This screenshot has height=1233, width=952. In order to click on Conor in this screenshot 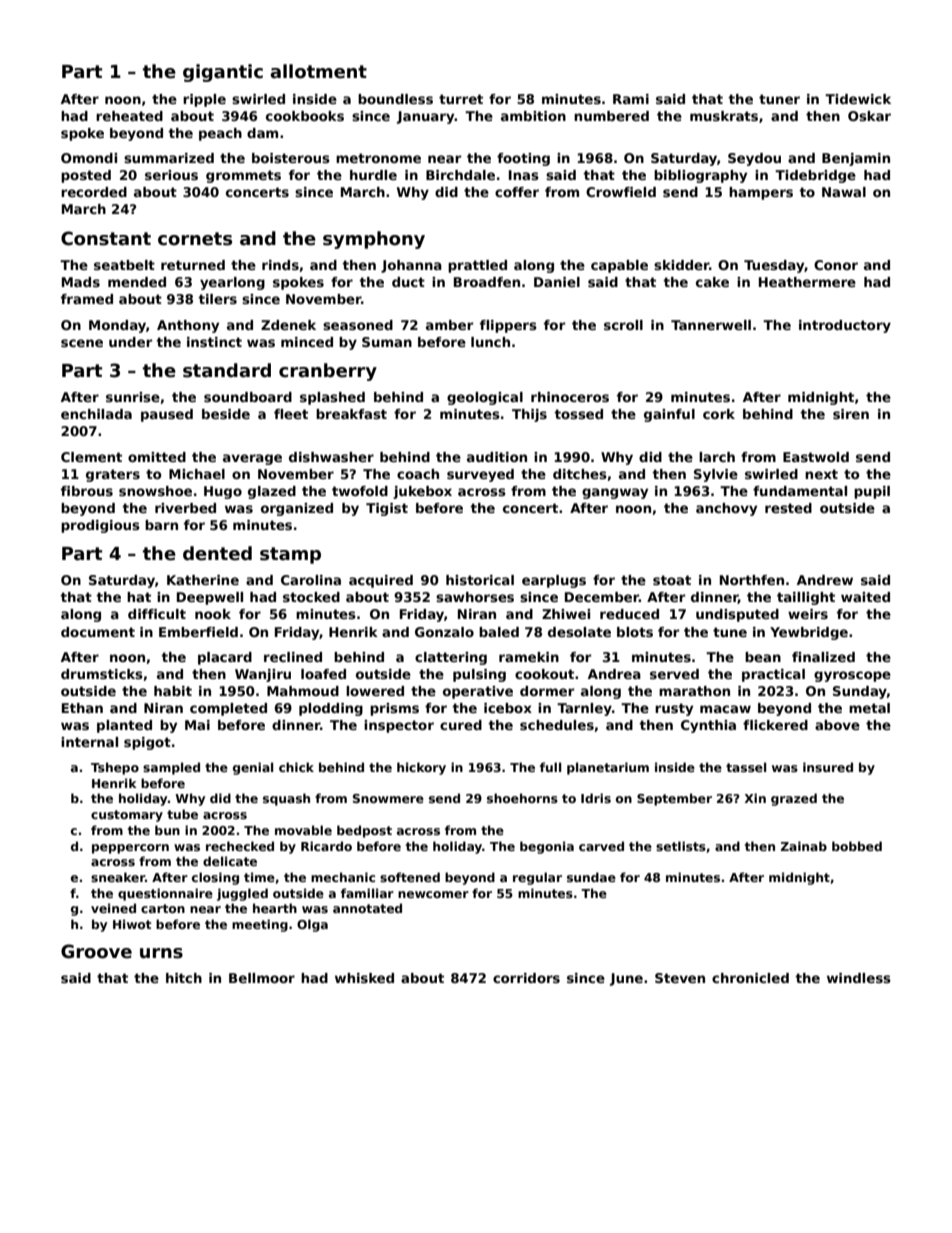, I will do `click(836, 265)`.
